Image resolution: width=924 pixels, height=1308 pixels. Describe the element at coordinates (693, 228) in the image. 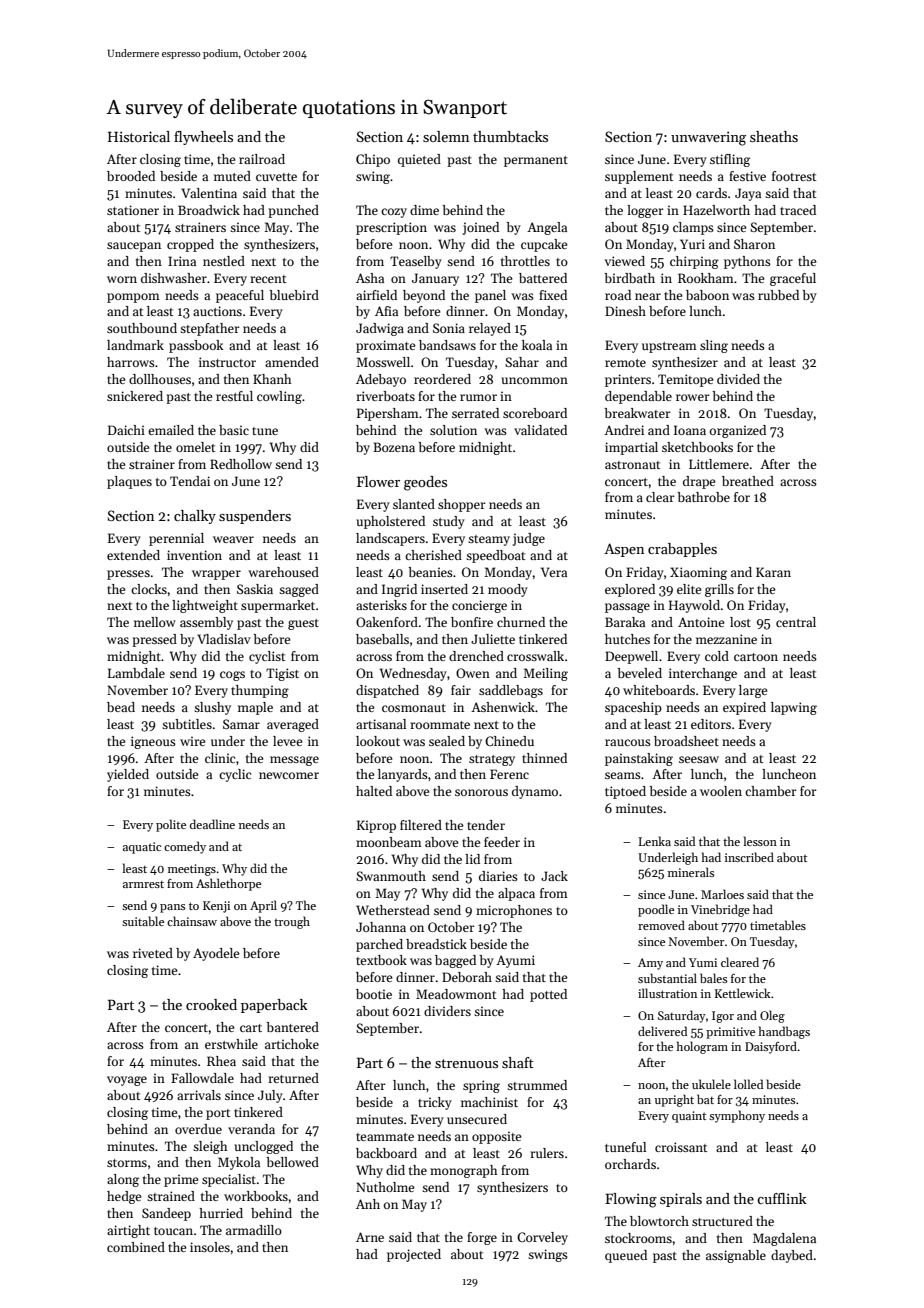

I see `clamps` at that location.
